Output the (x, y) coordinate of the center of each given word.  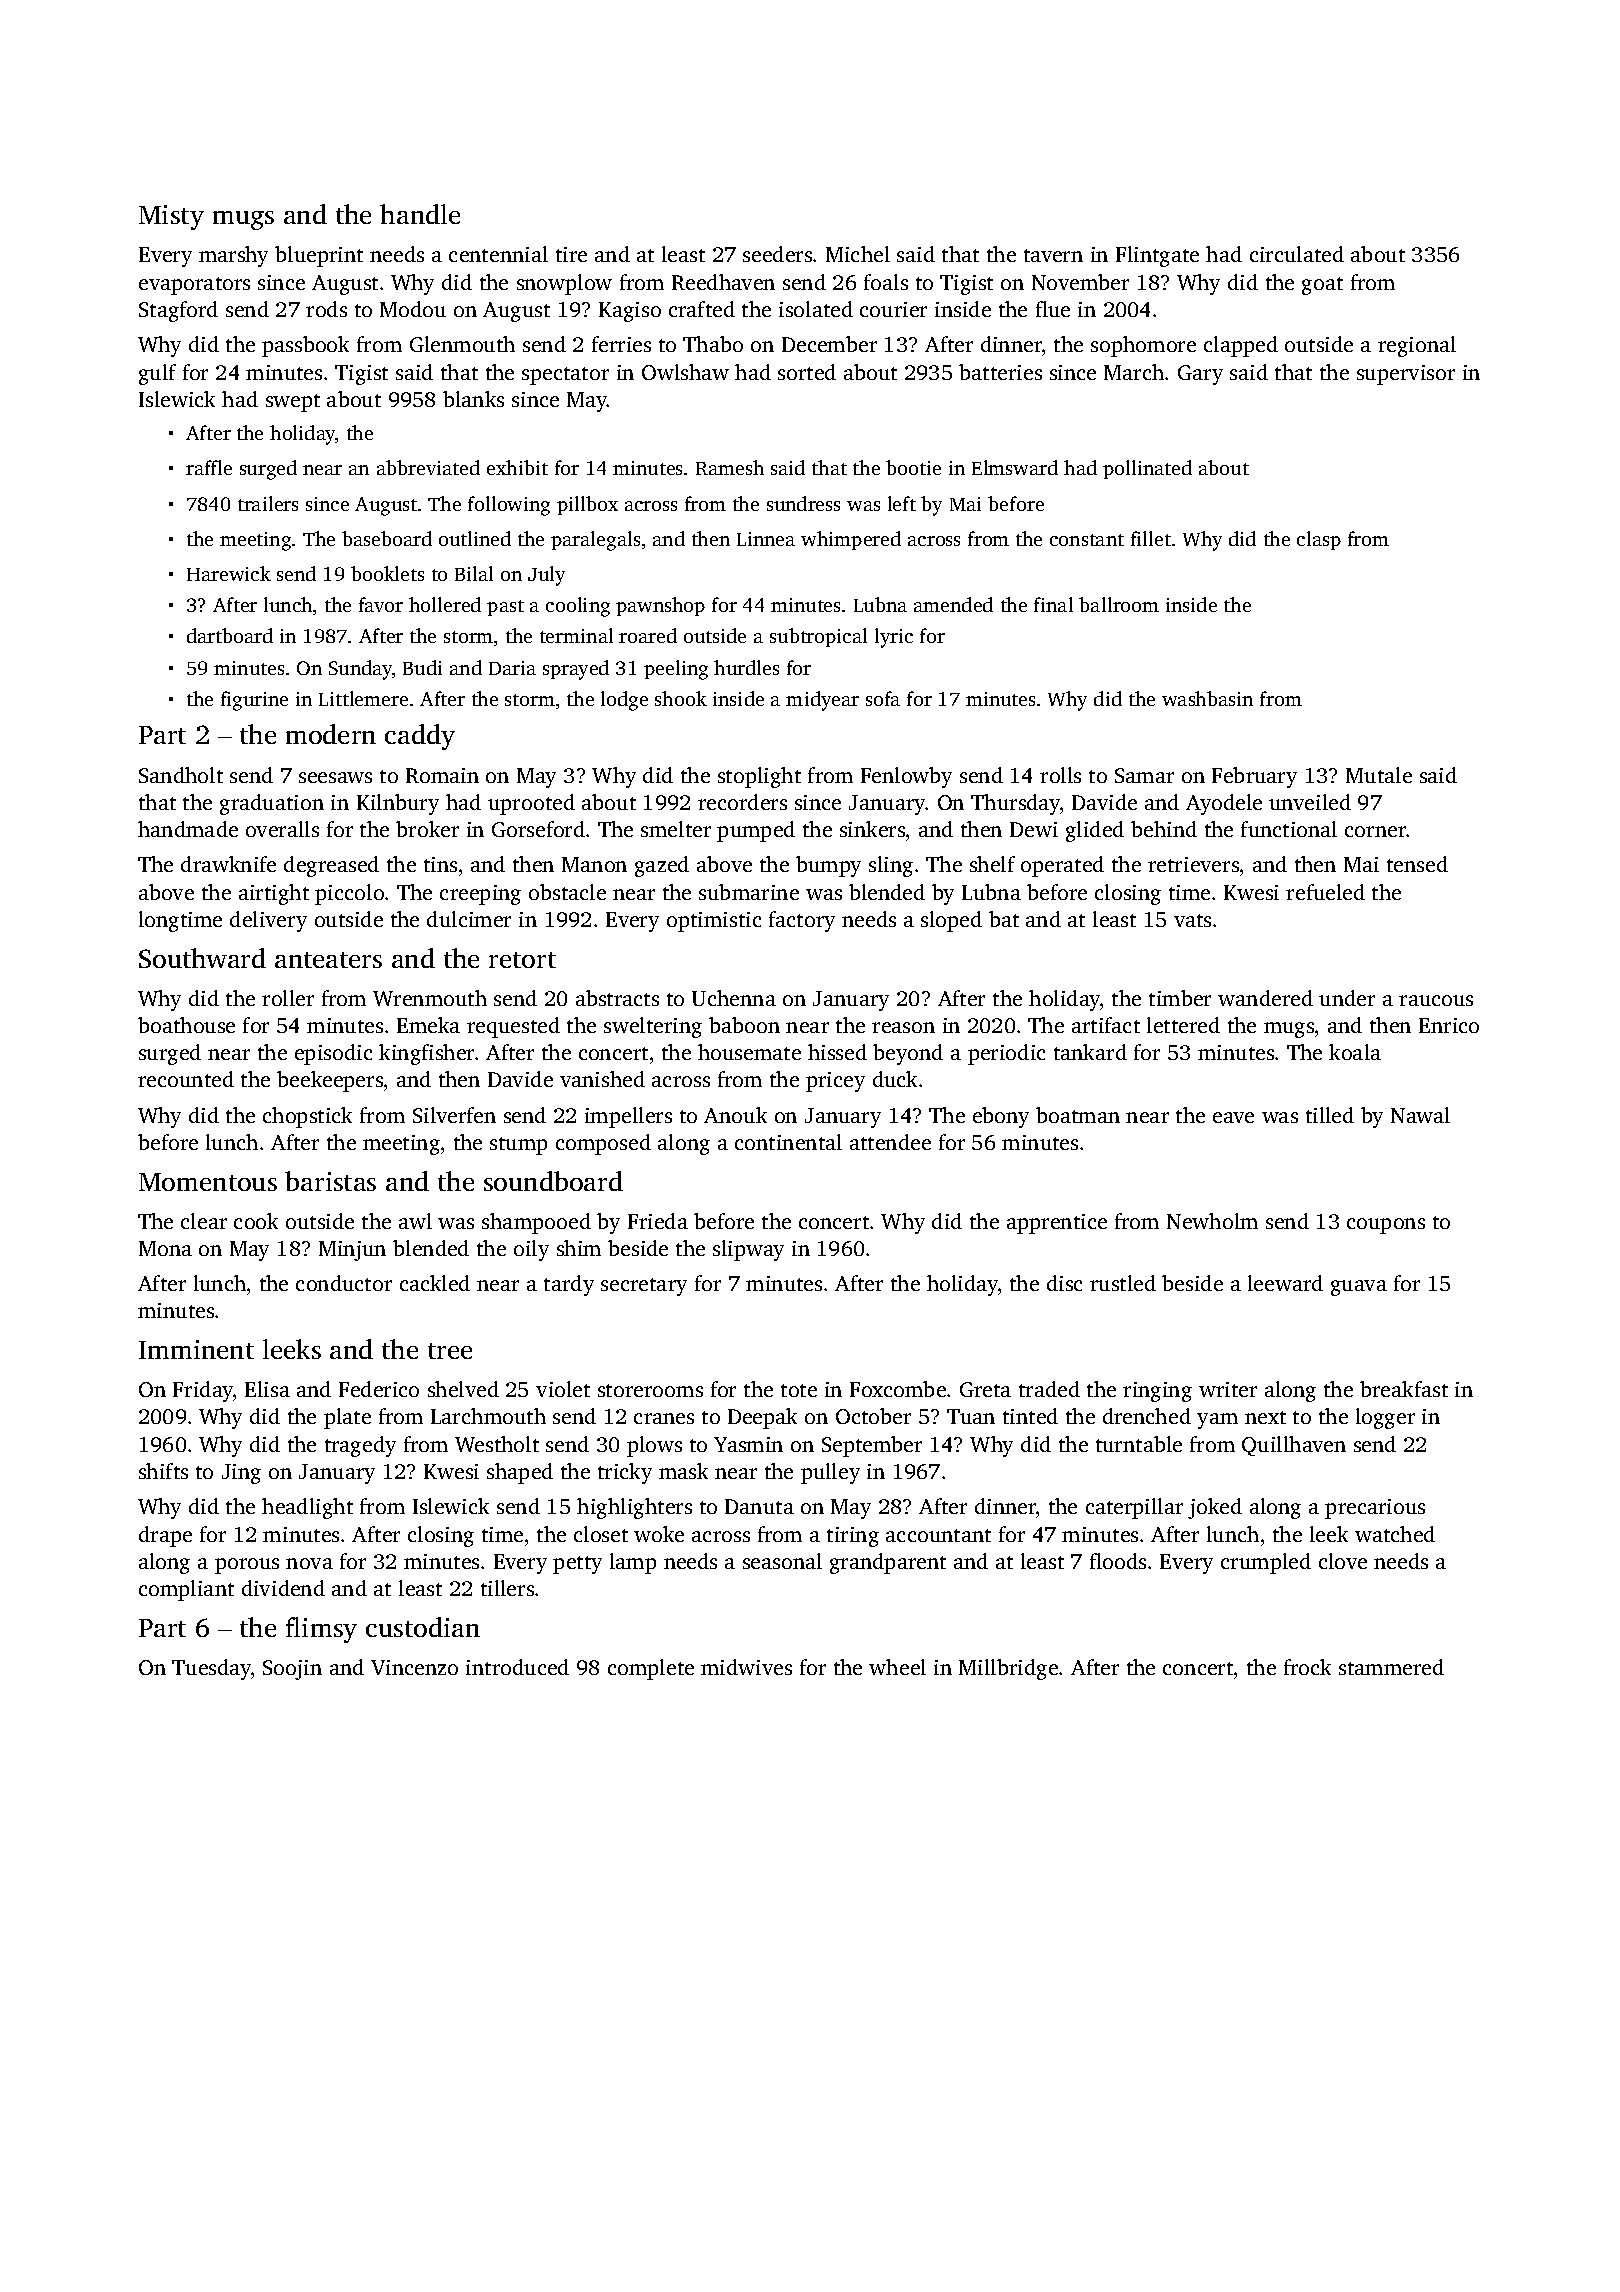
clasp (1319, 540)
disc (1064, 1283)
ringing (1157, 1392)
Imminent (196, 1349)
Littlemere (363, 698)
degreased (331, 866)
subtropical (818, 637)
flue (1053, 309)
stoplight (759, 777)
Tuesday (211, 1669)
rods (326, 309)
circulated (1297, 254)
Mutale (1379, 775)
